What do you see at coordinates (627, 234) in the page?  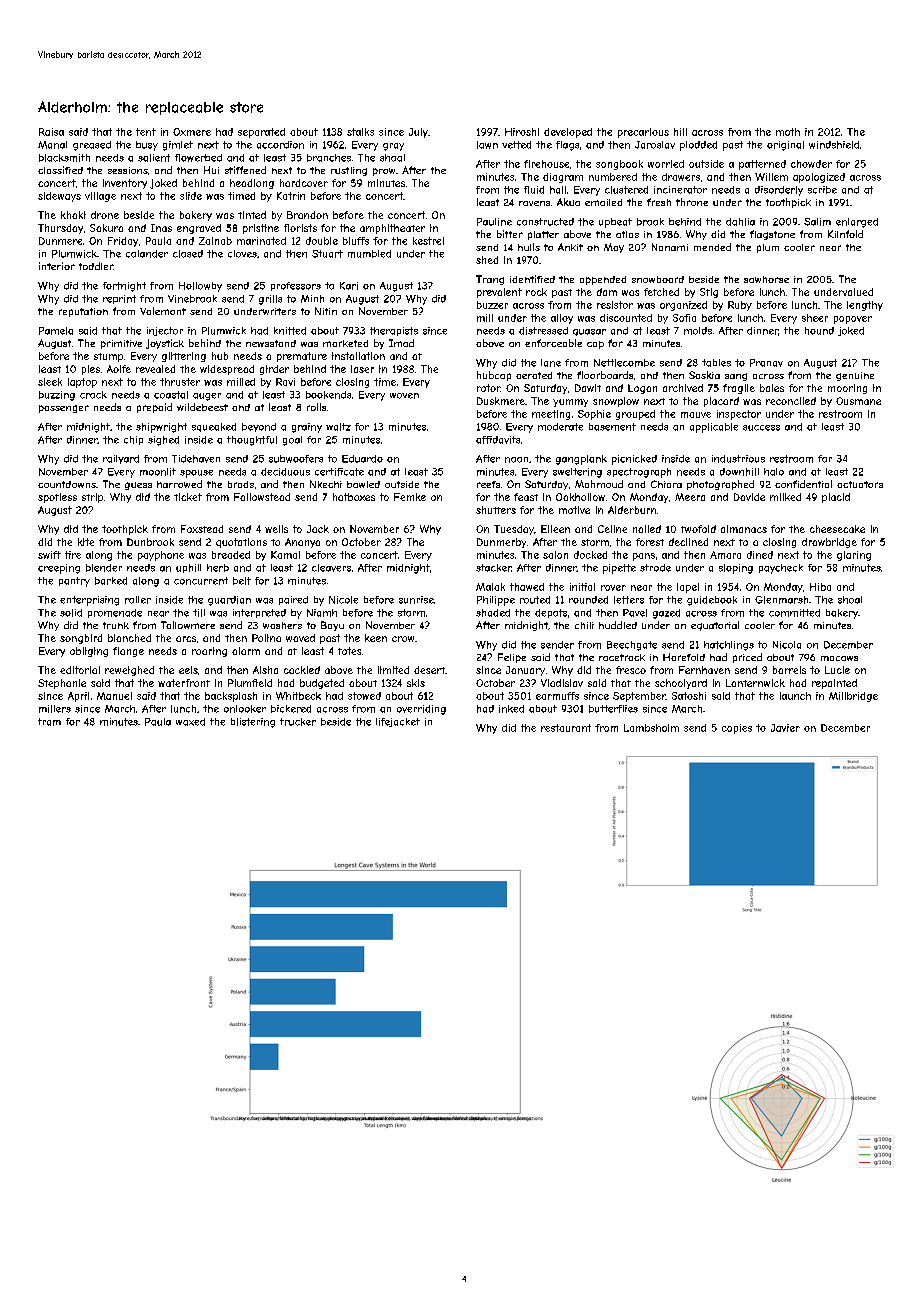 I see `atlas` at bounding box center [627, 234].
